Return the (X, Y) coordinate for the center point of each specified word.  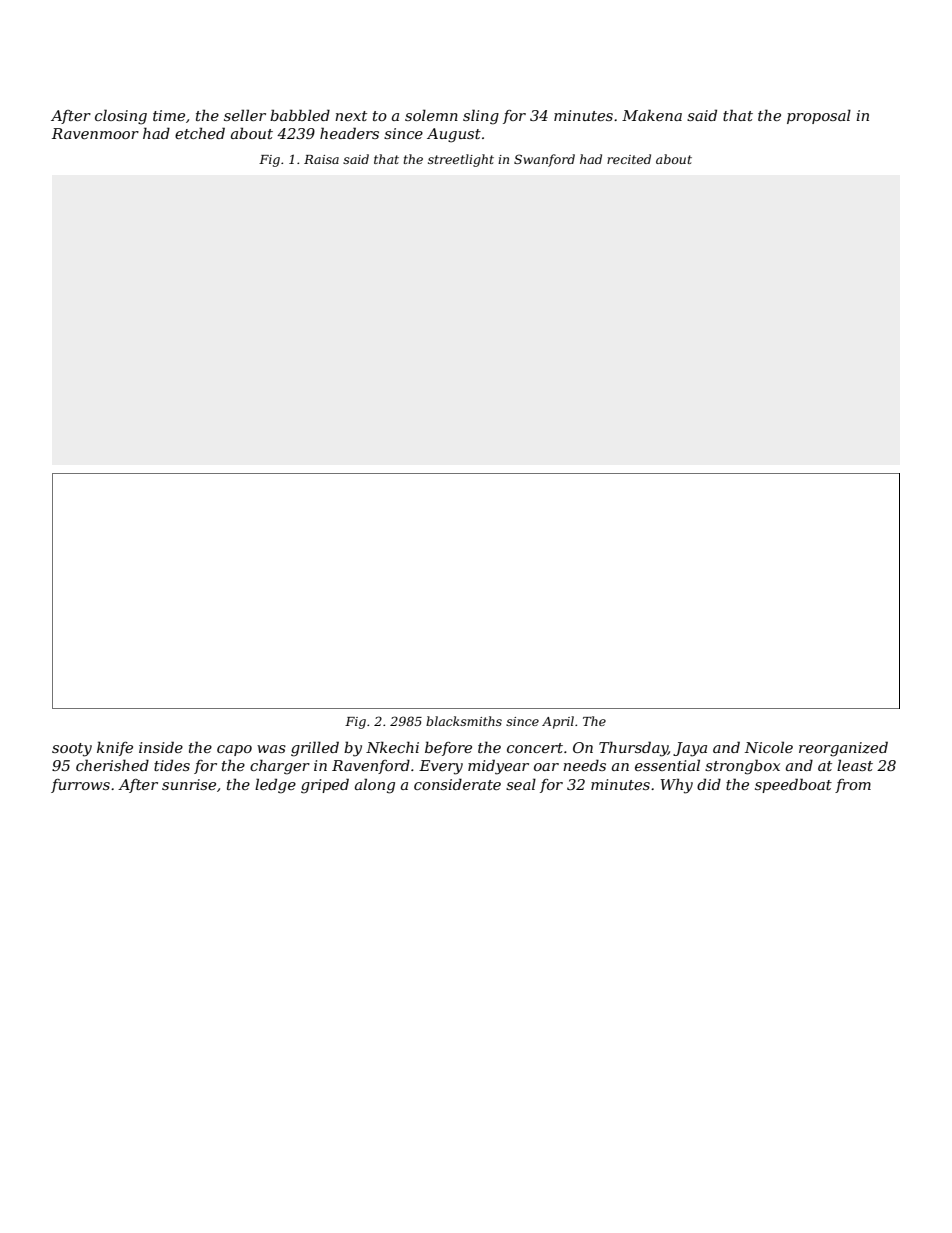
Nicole (769, 747)
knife (115, 748)
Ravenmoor (95, 133)
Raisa (321, 159)
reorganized (843, 749)
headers (349, 133)
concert (535, 748)
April (558, 722)
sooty (72, 750)
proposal (819, 116)
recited (629, 159)
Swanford (544, 160)
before (448, 748)
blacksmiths (464, 721)
